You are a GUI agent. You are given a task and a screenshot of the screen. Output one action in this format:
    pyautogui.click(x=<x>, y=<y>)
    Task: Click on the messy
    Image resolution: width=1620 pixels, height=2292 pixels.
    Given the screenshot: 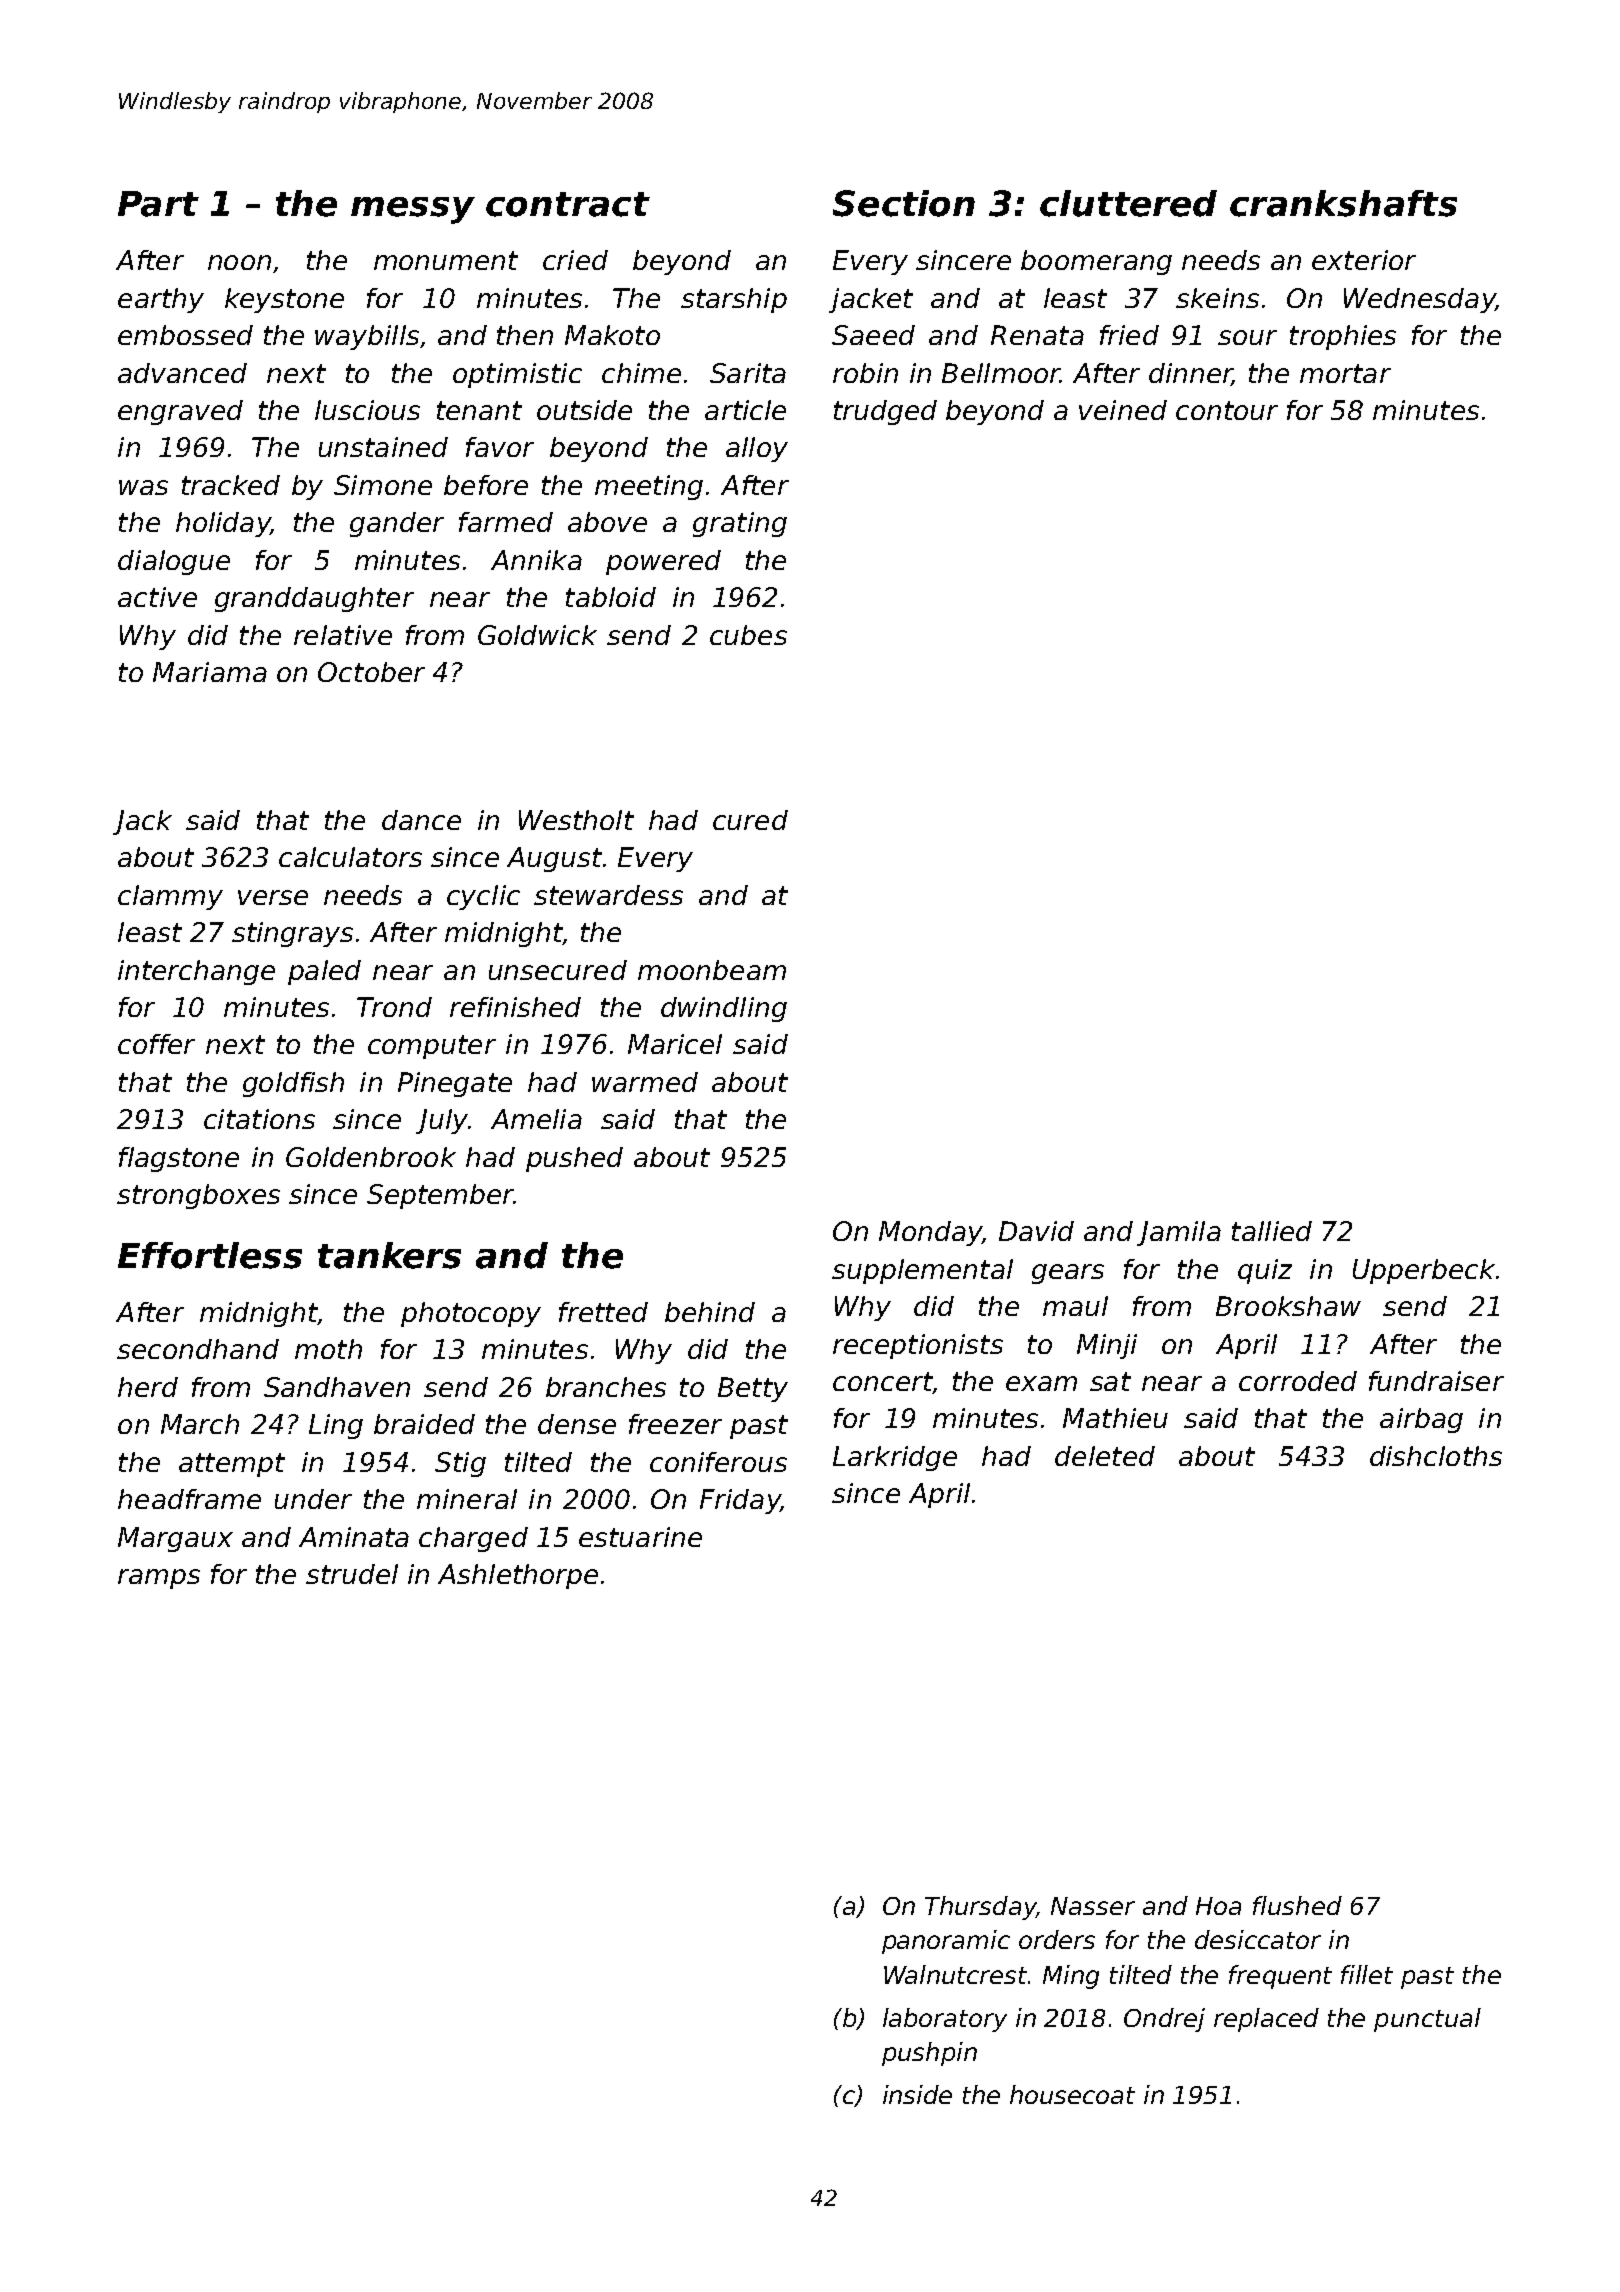 What is the action you would take?
    pyautogui.click(x=413, y=210)
